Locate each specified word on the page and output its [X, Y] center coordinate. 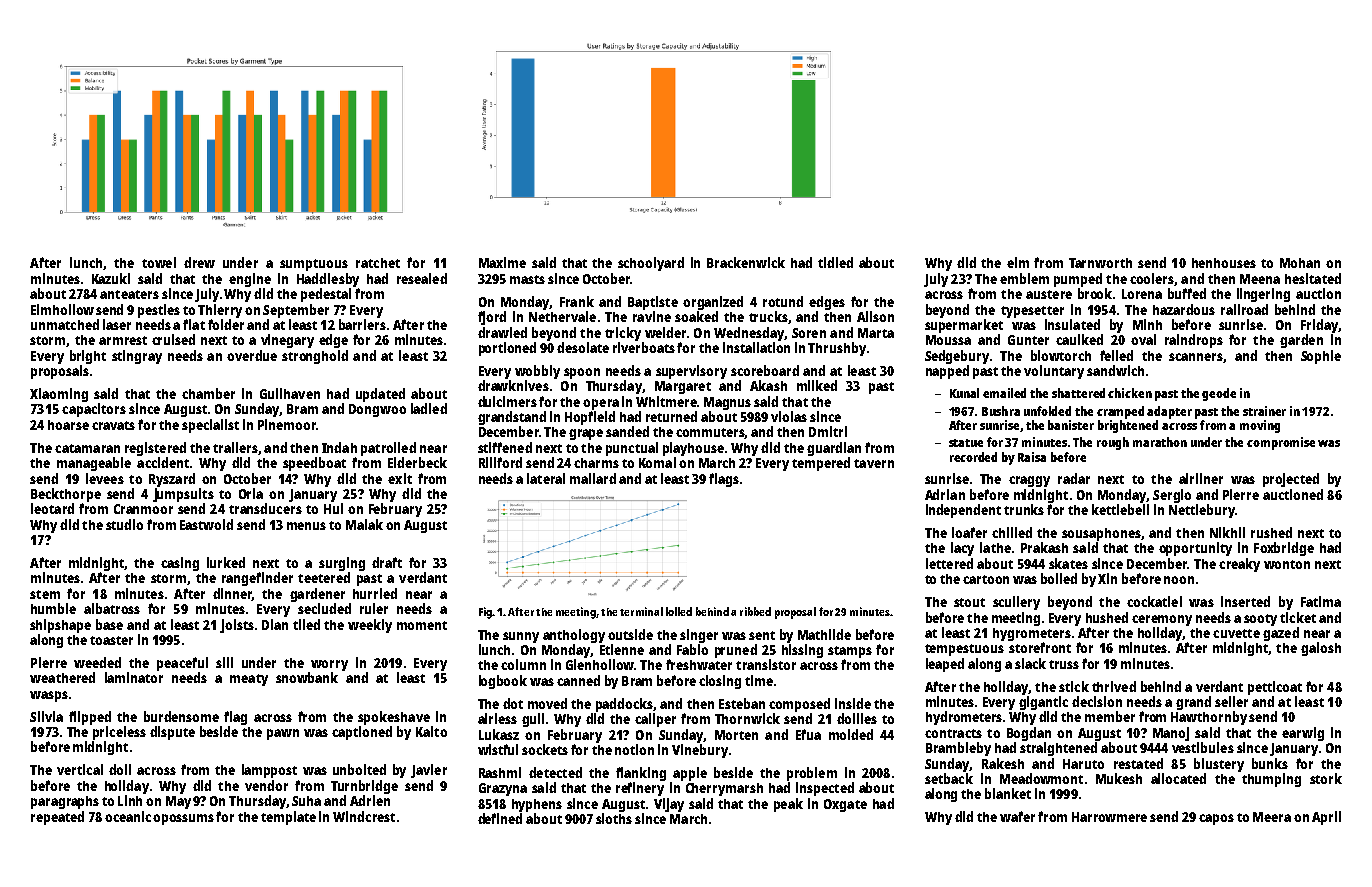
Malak [364, 524]
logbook [503, 682]
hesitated [1313, 278]
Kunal [964, 393]
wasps [49, 696]
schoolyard [651, 264]
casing [180, 564]
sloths [614, 818]
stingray [137, 357]
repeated [57, 818]
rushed [1271, 532]
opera [601, 404]
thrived [1114, 686]
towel [159, 262]
